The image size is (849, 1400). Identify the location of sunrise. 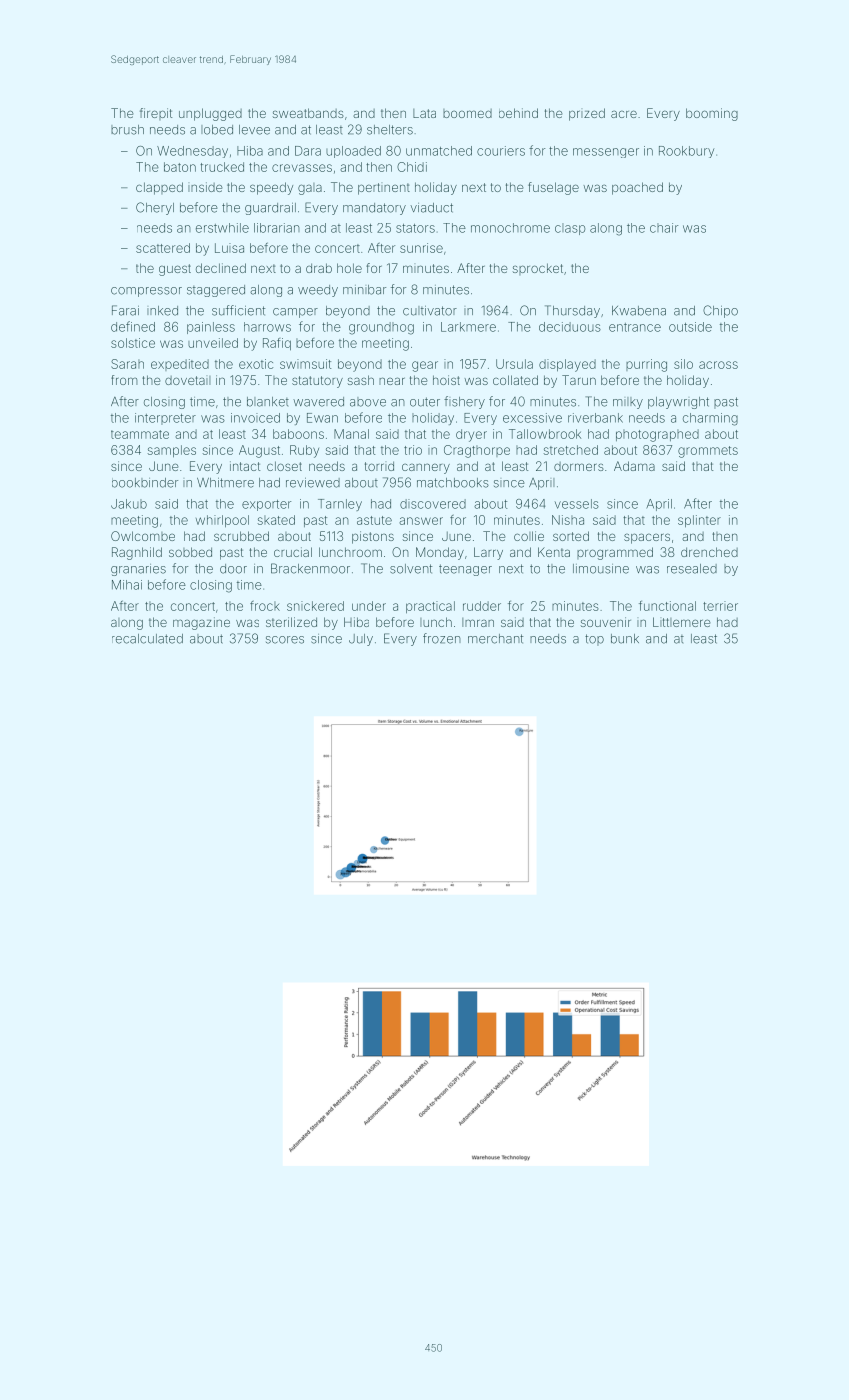
(421, 248).
